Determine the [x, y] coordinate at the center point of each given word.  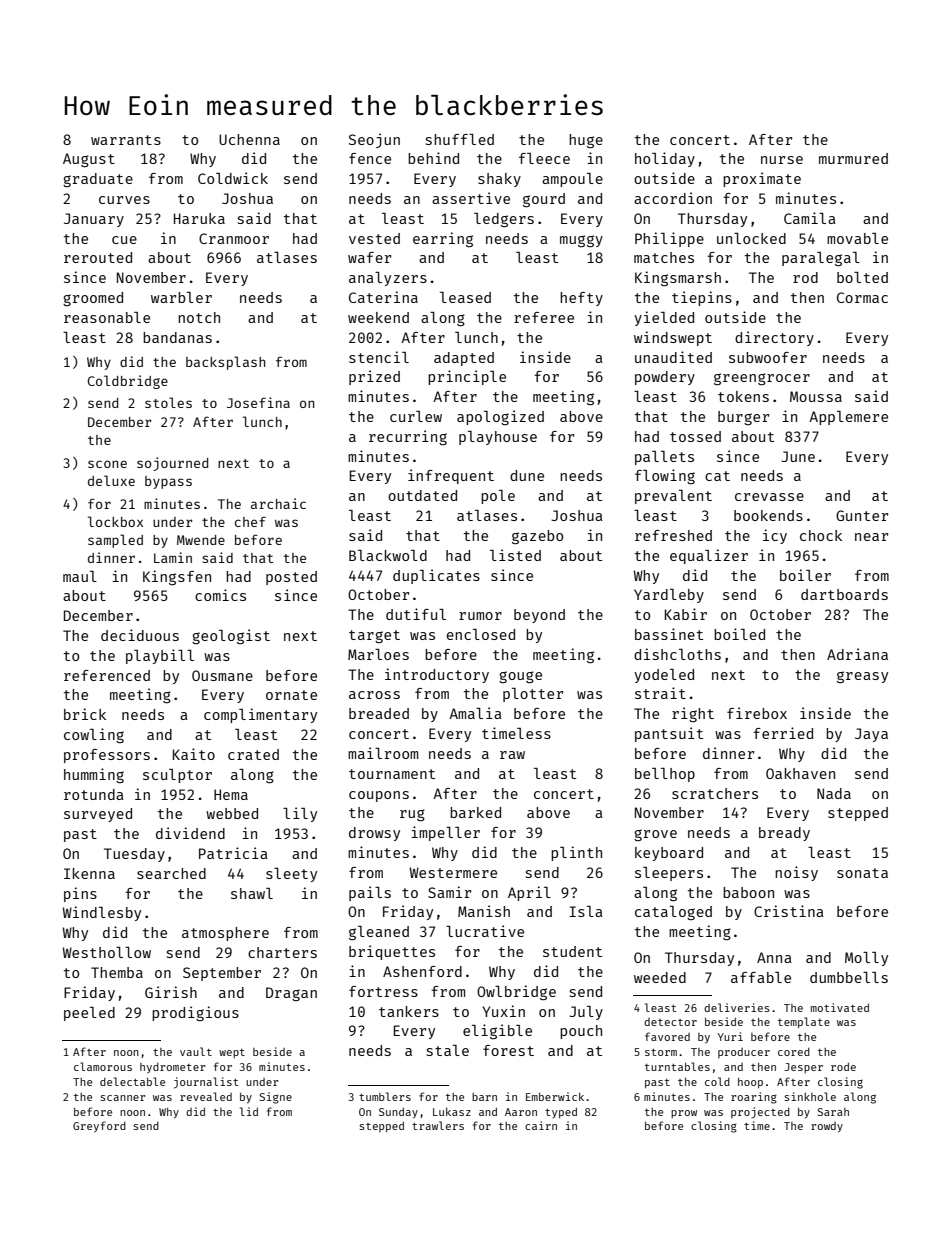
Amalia [475, 713]
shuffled [460, 139]
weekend [378, 317]
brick [85, 714]
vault [196, 1051]
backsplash [225, 363]
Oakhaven [800, 773]
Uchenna [249, 139]
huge [586, 141]
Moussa [816, 396]
